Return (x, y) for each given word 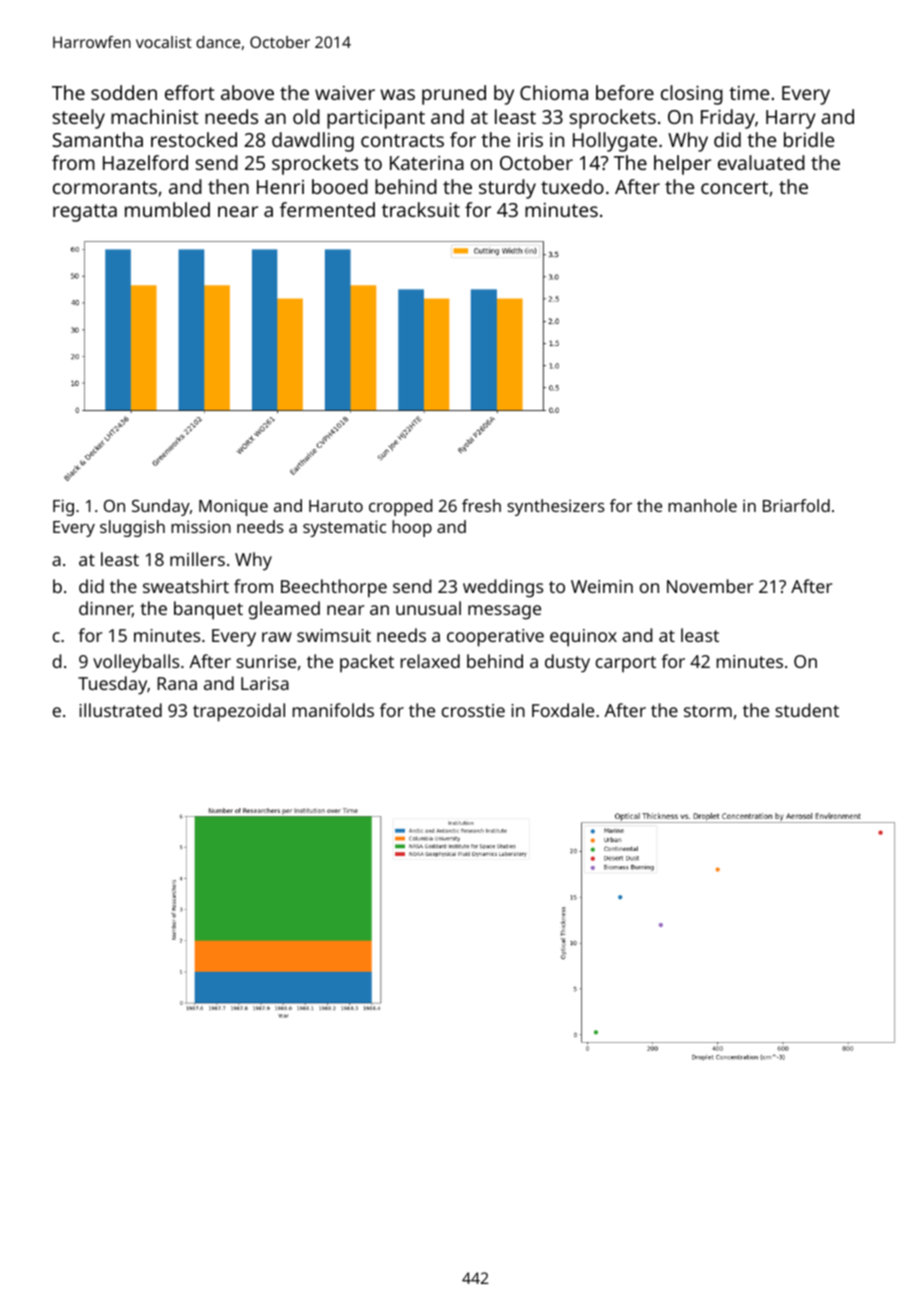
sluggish (132, 528)
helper (682, 165)
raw (277, 637)
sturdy (507, 189)
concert (734, 187)
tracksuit (421, 209)
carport (626, 664)
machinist (155, 116)
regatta (85, 213)
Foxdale (563, 710)
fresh (481, 505)
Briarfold (796, 505)
